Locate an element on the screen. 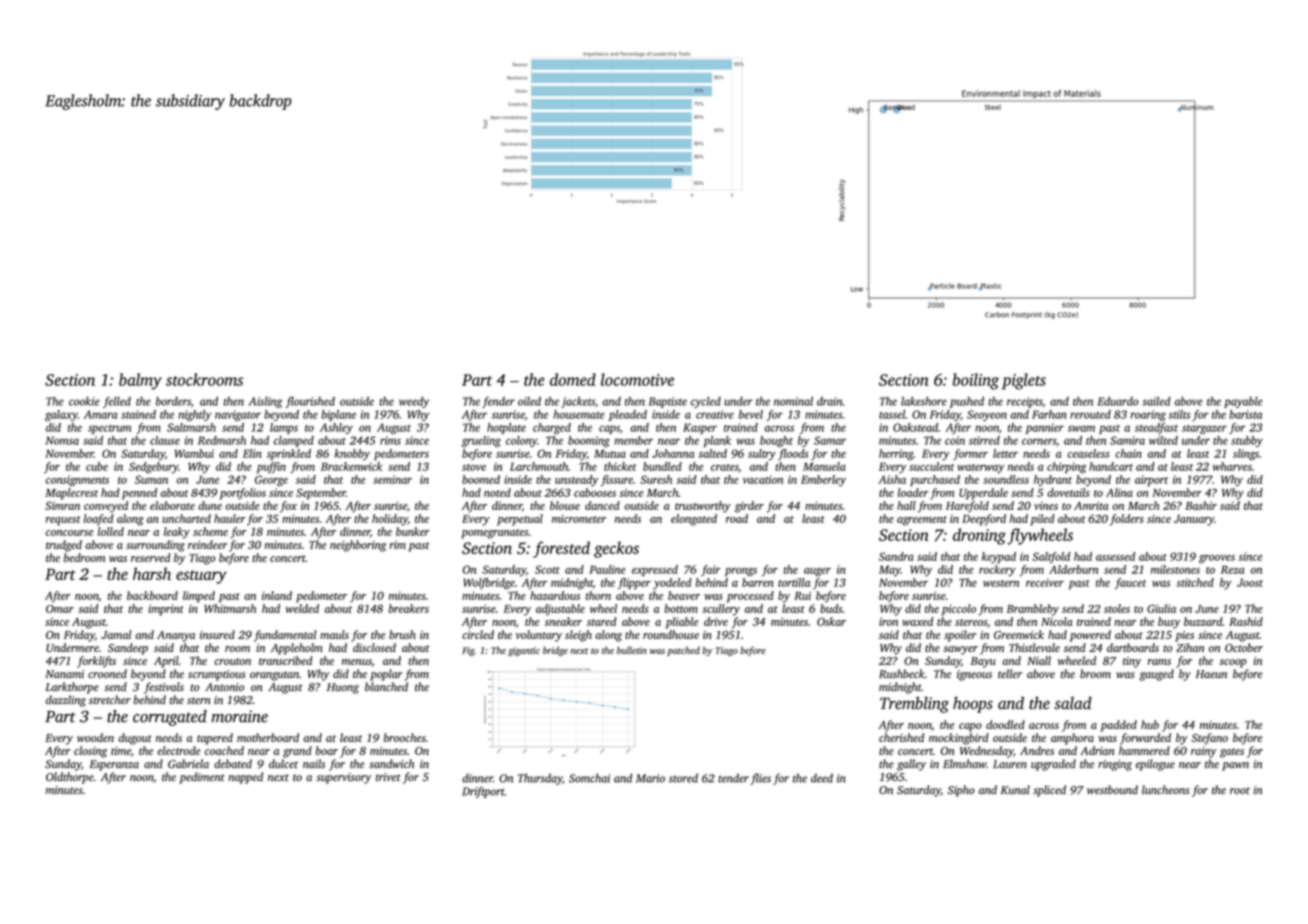 The height and width of the screenshot is (924, 1308). boiling is located at coordinates (976, 381).
